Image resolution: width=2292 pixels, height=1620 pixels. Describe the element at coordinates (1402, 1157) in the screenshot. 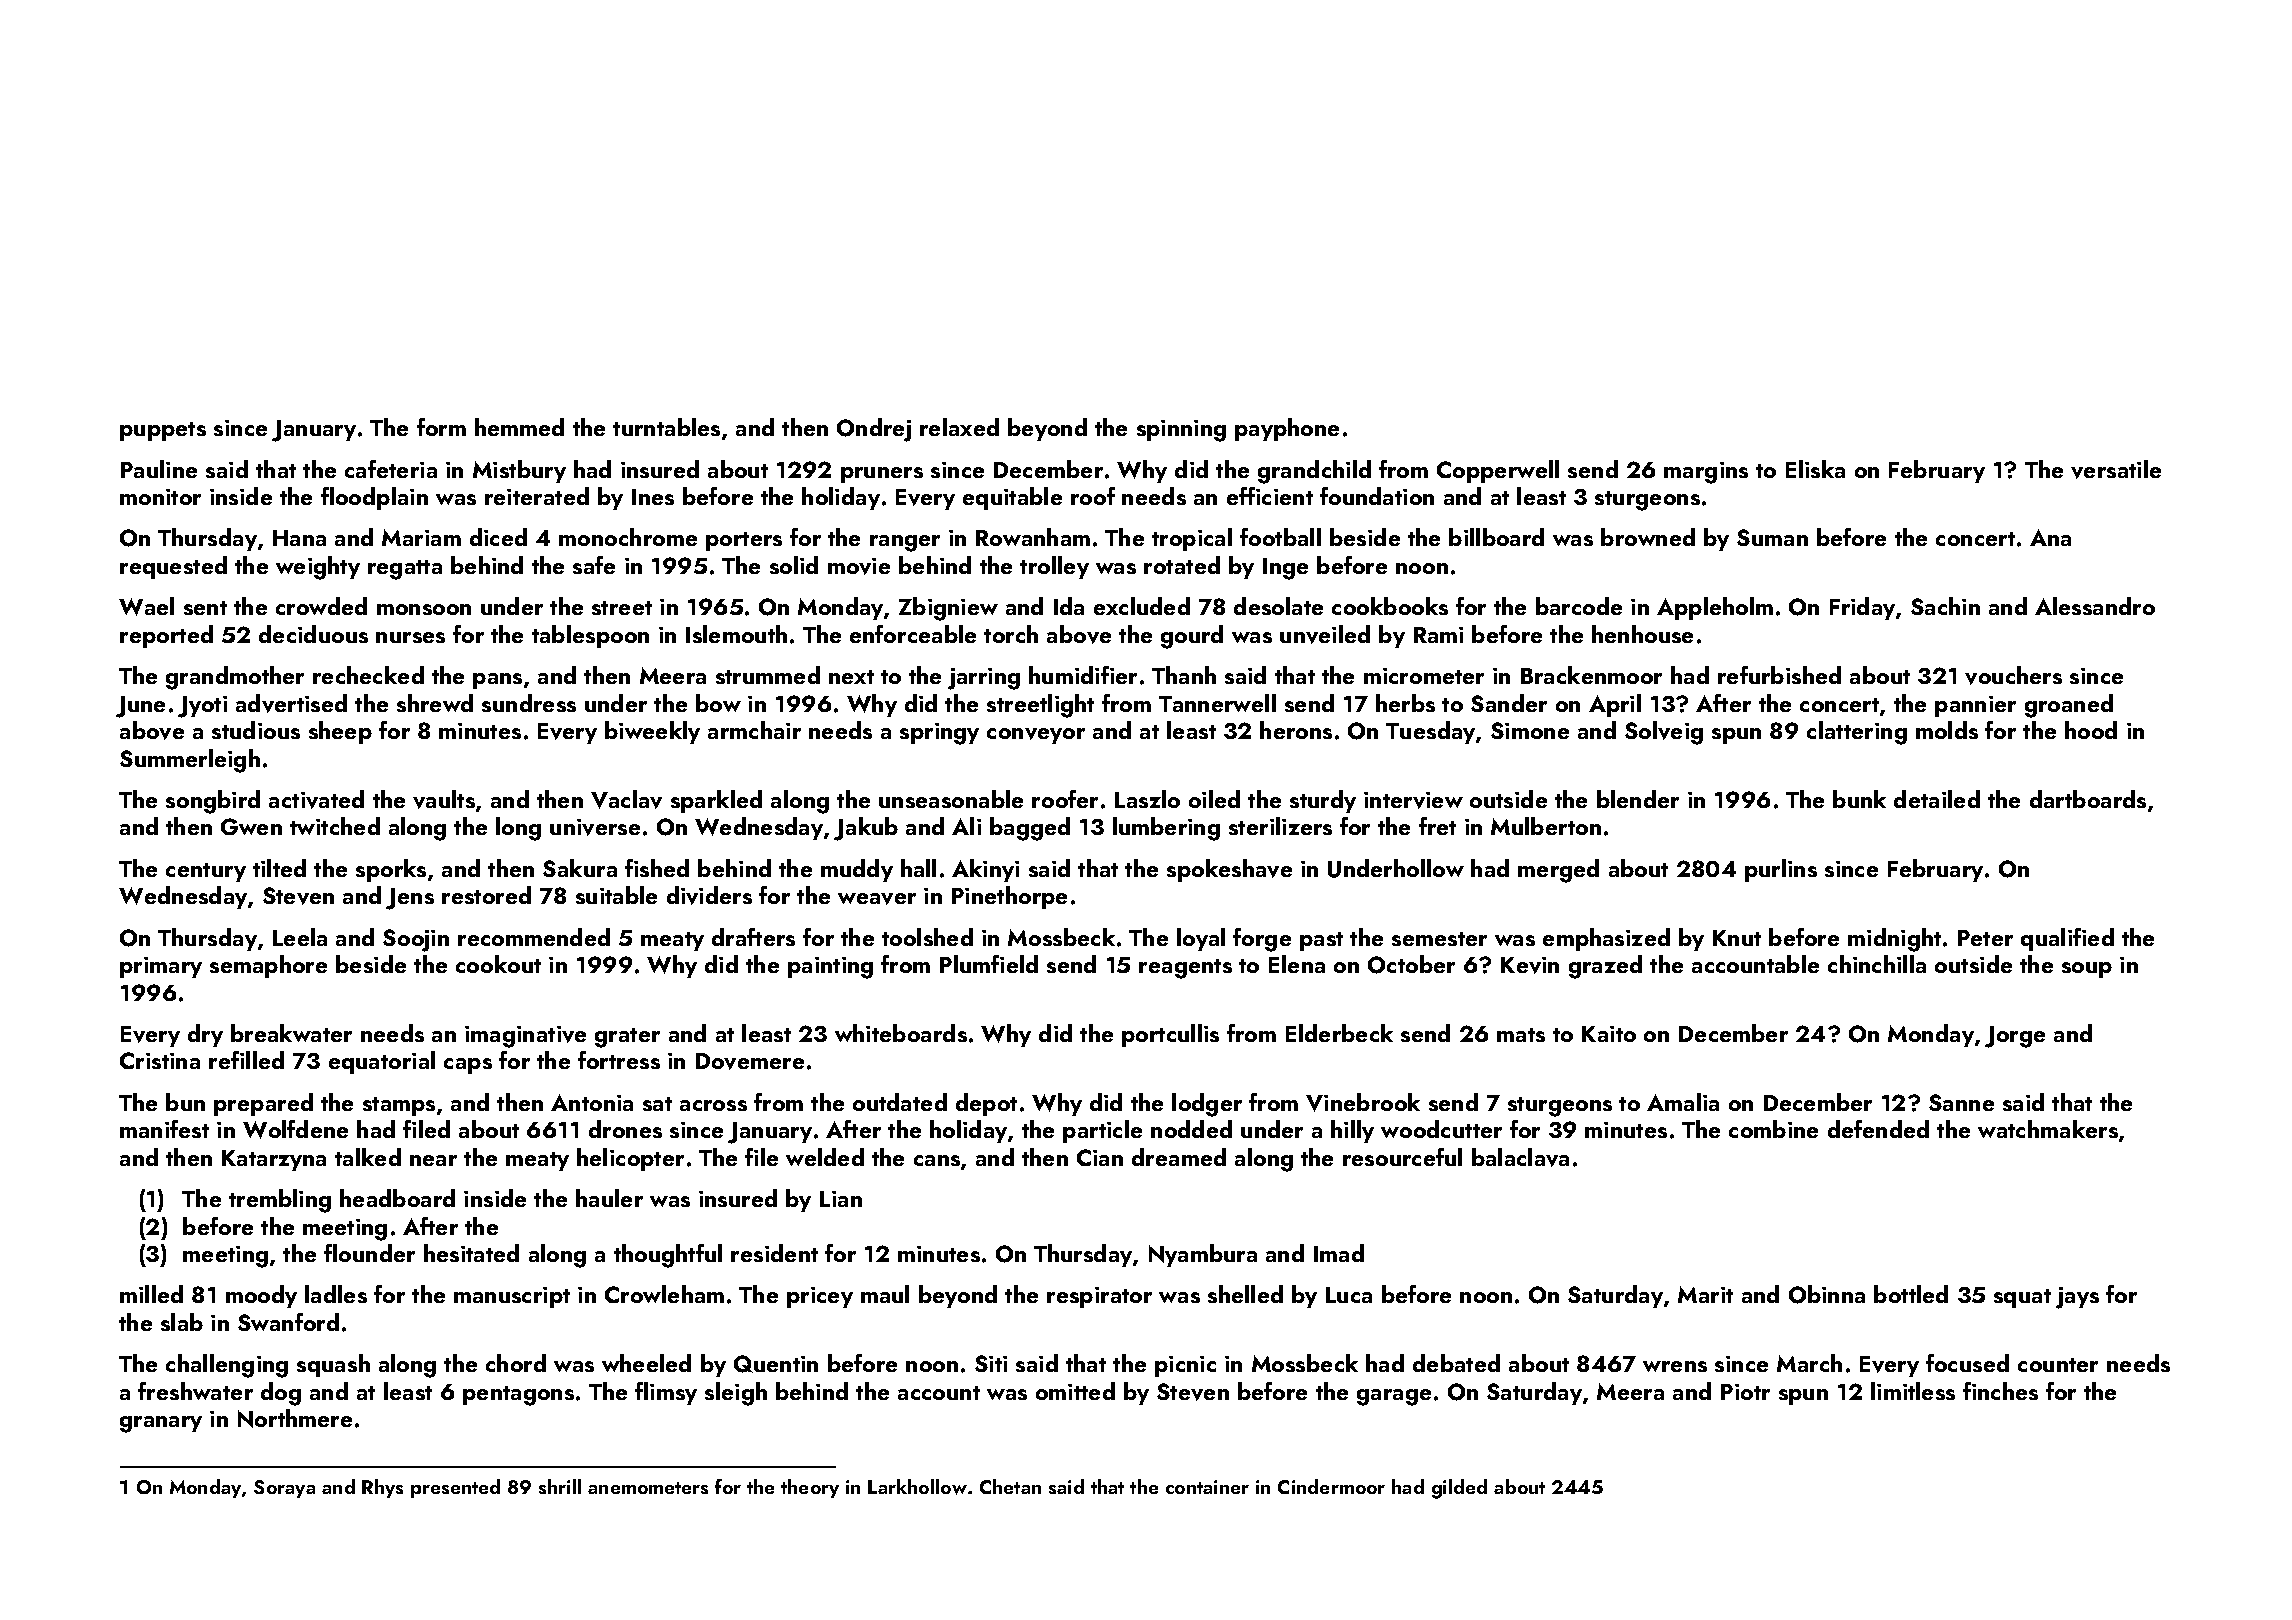

I see `resourceful` at that location.
